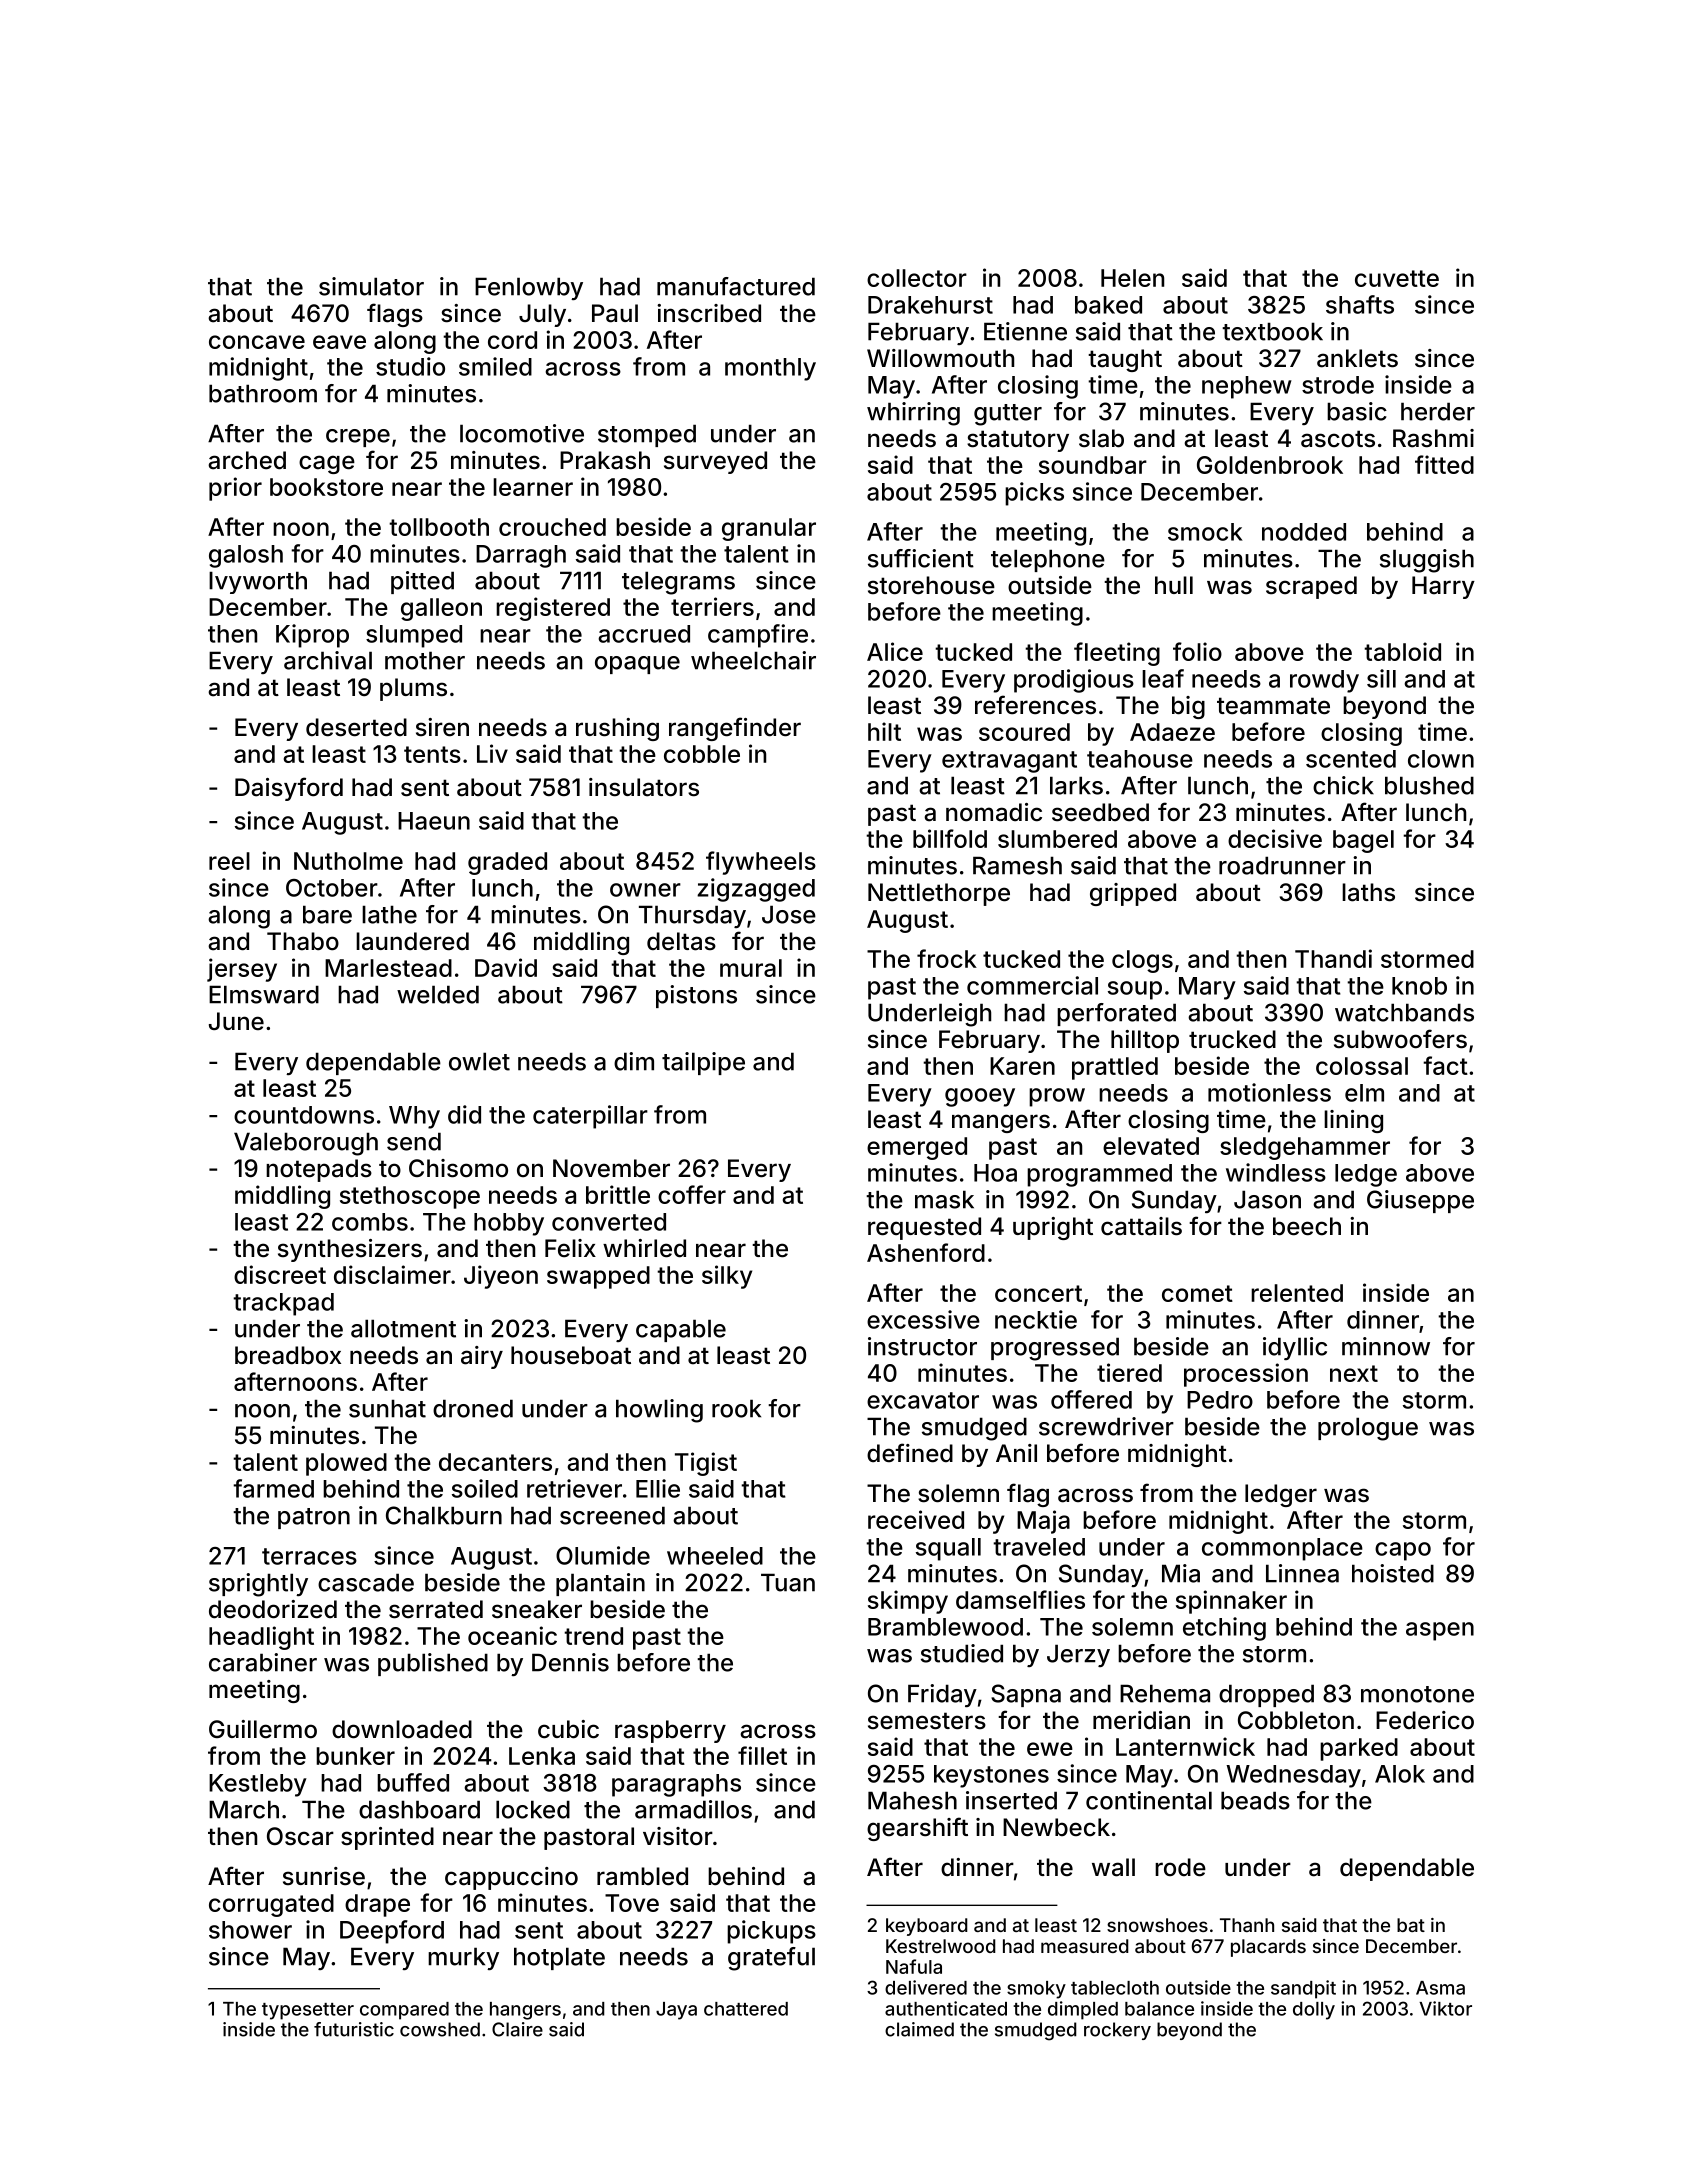 The image size is (1683, 2178). What do you see at coordinates (1224, 1629) in the document?
I see `etching` at bounding box center [1224, 1629].
